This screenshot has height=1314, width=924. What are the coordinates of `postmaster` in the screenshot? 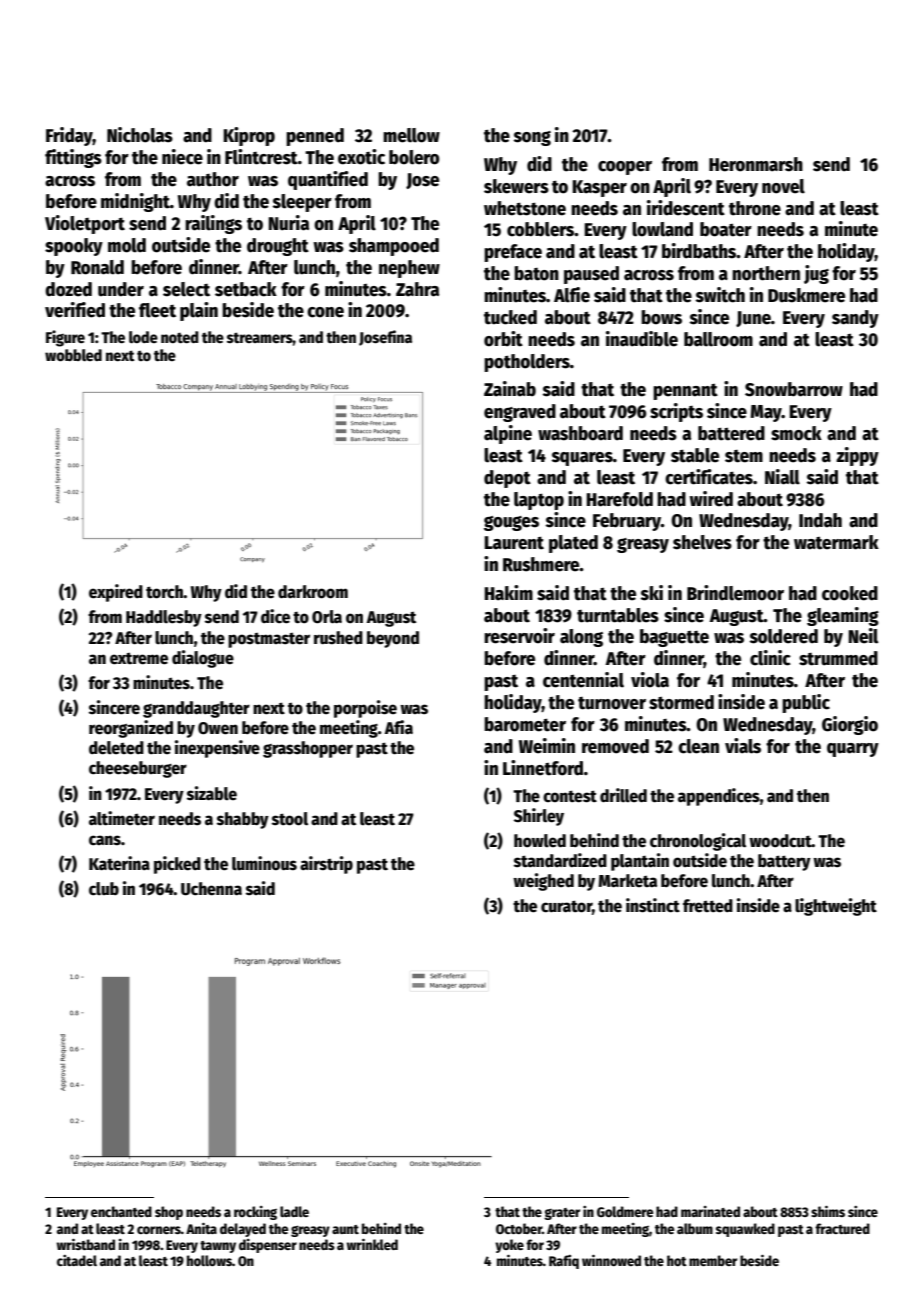 It's located at (269, 640).
